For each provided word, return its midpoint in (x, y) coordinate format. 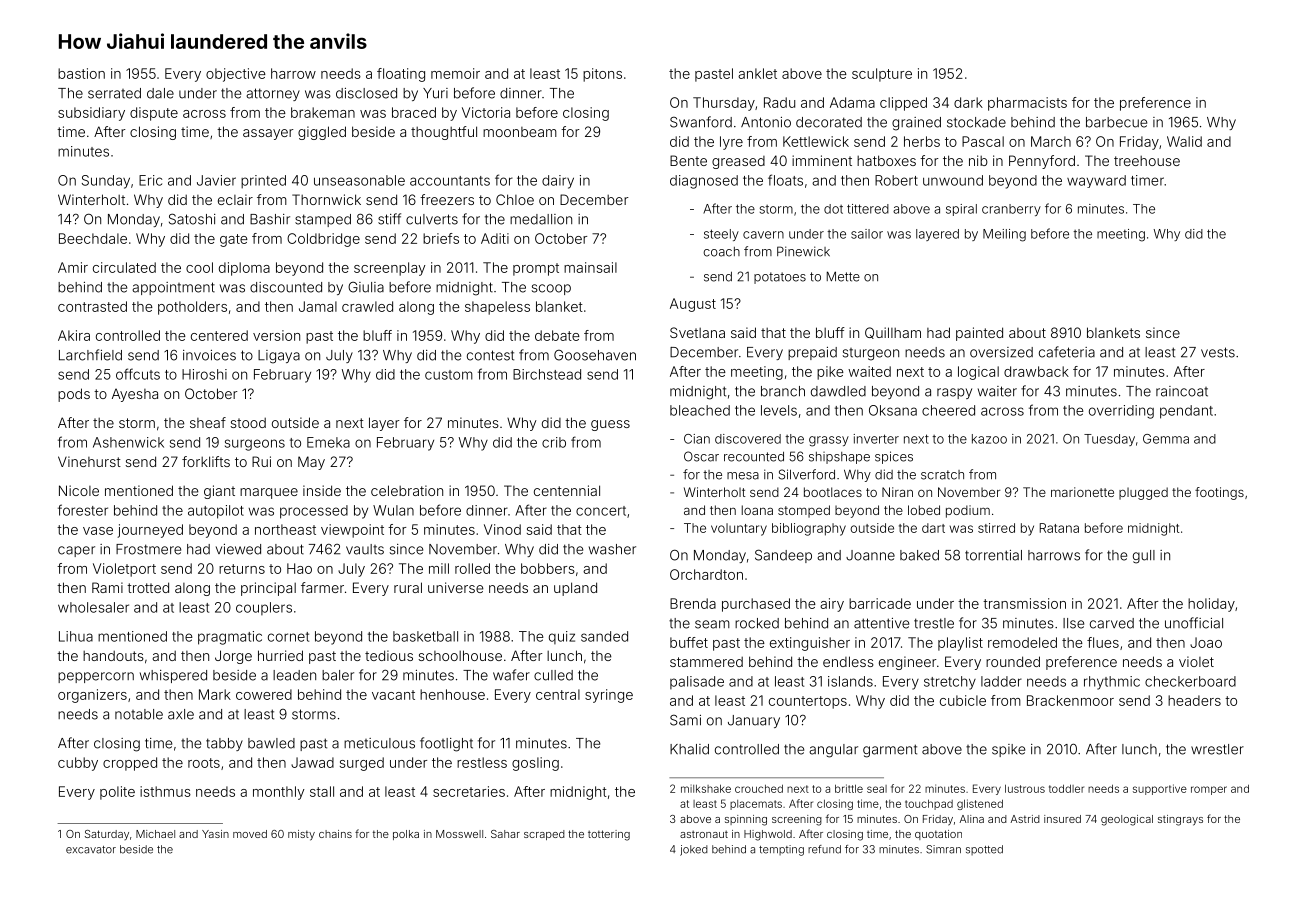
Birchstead (547, 374)
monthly (279, 793)
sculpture (882, 75)
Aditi (495, 238)
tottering (609, 835)
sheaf (208, 422)
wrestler (1217, 749)
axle (181, 714)
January (754, 721)
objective (236, 75)
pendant (1186, 412)
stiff (389, 219)
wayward (1096, 181)
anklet (757, 73)
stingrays (1180, 820)
